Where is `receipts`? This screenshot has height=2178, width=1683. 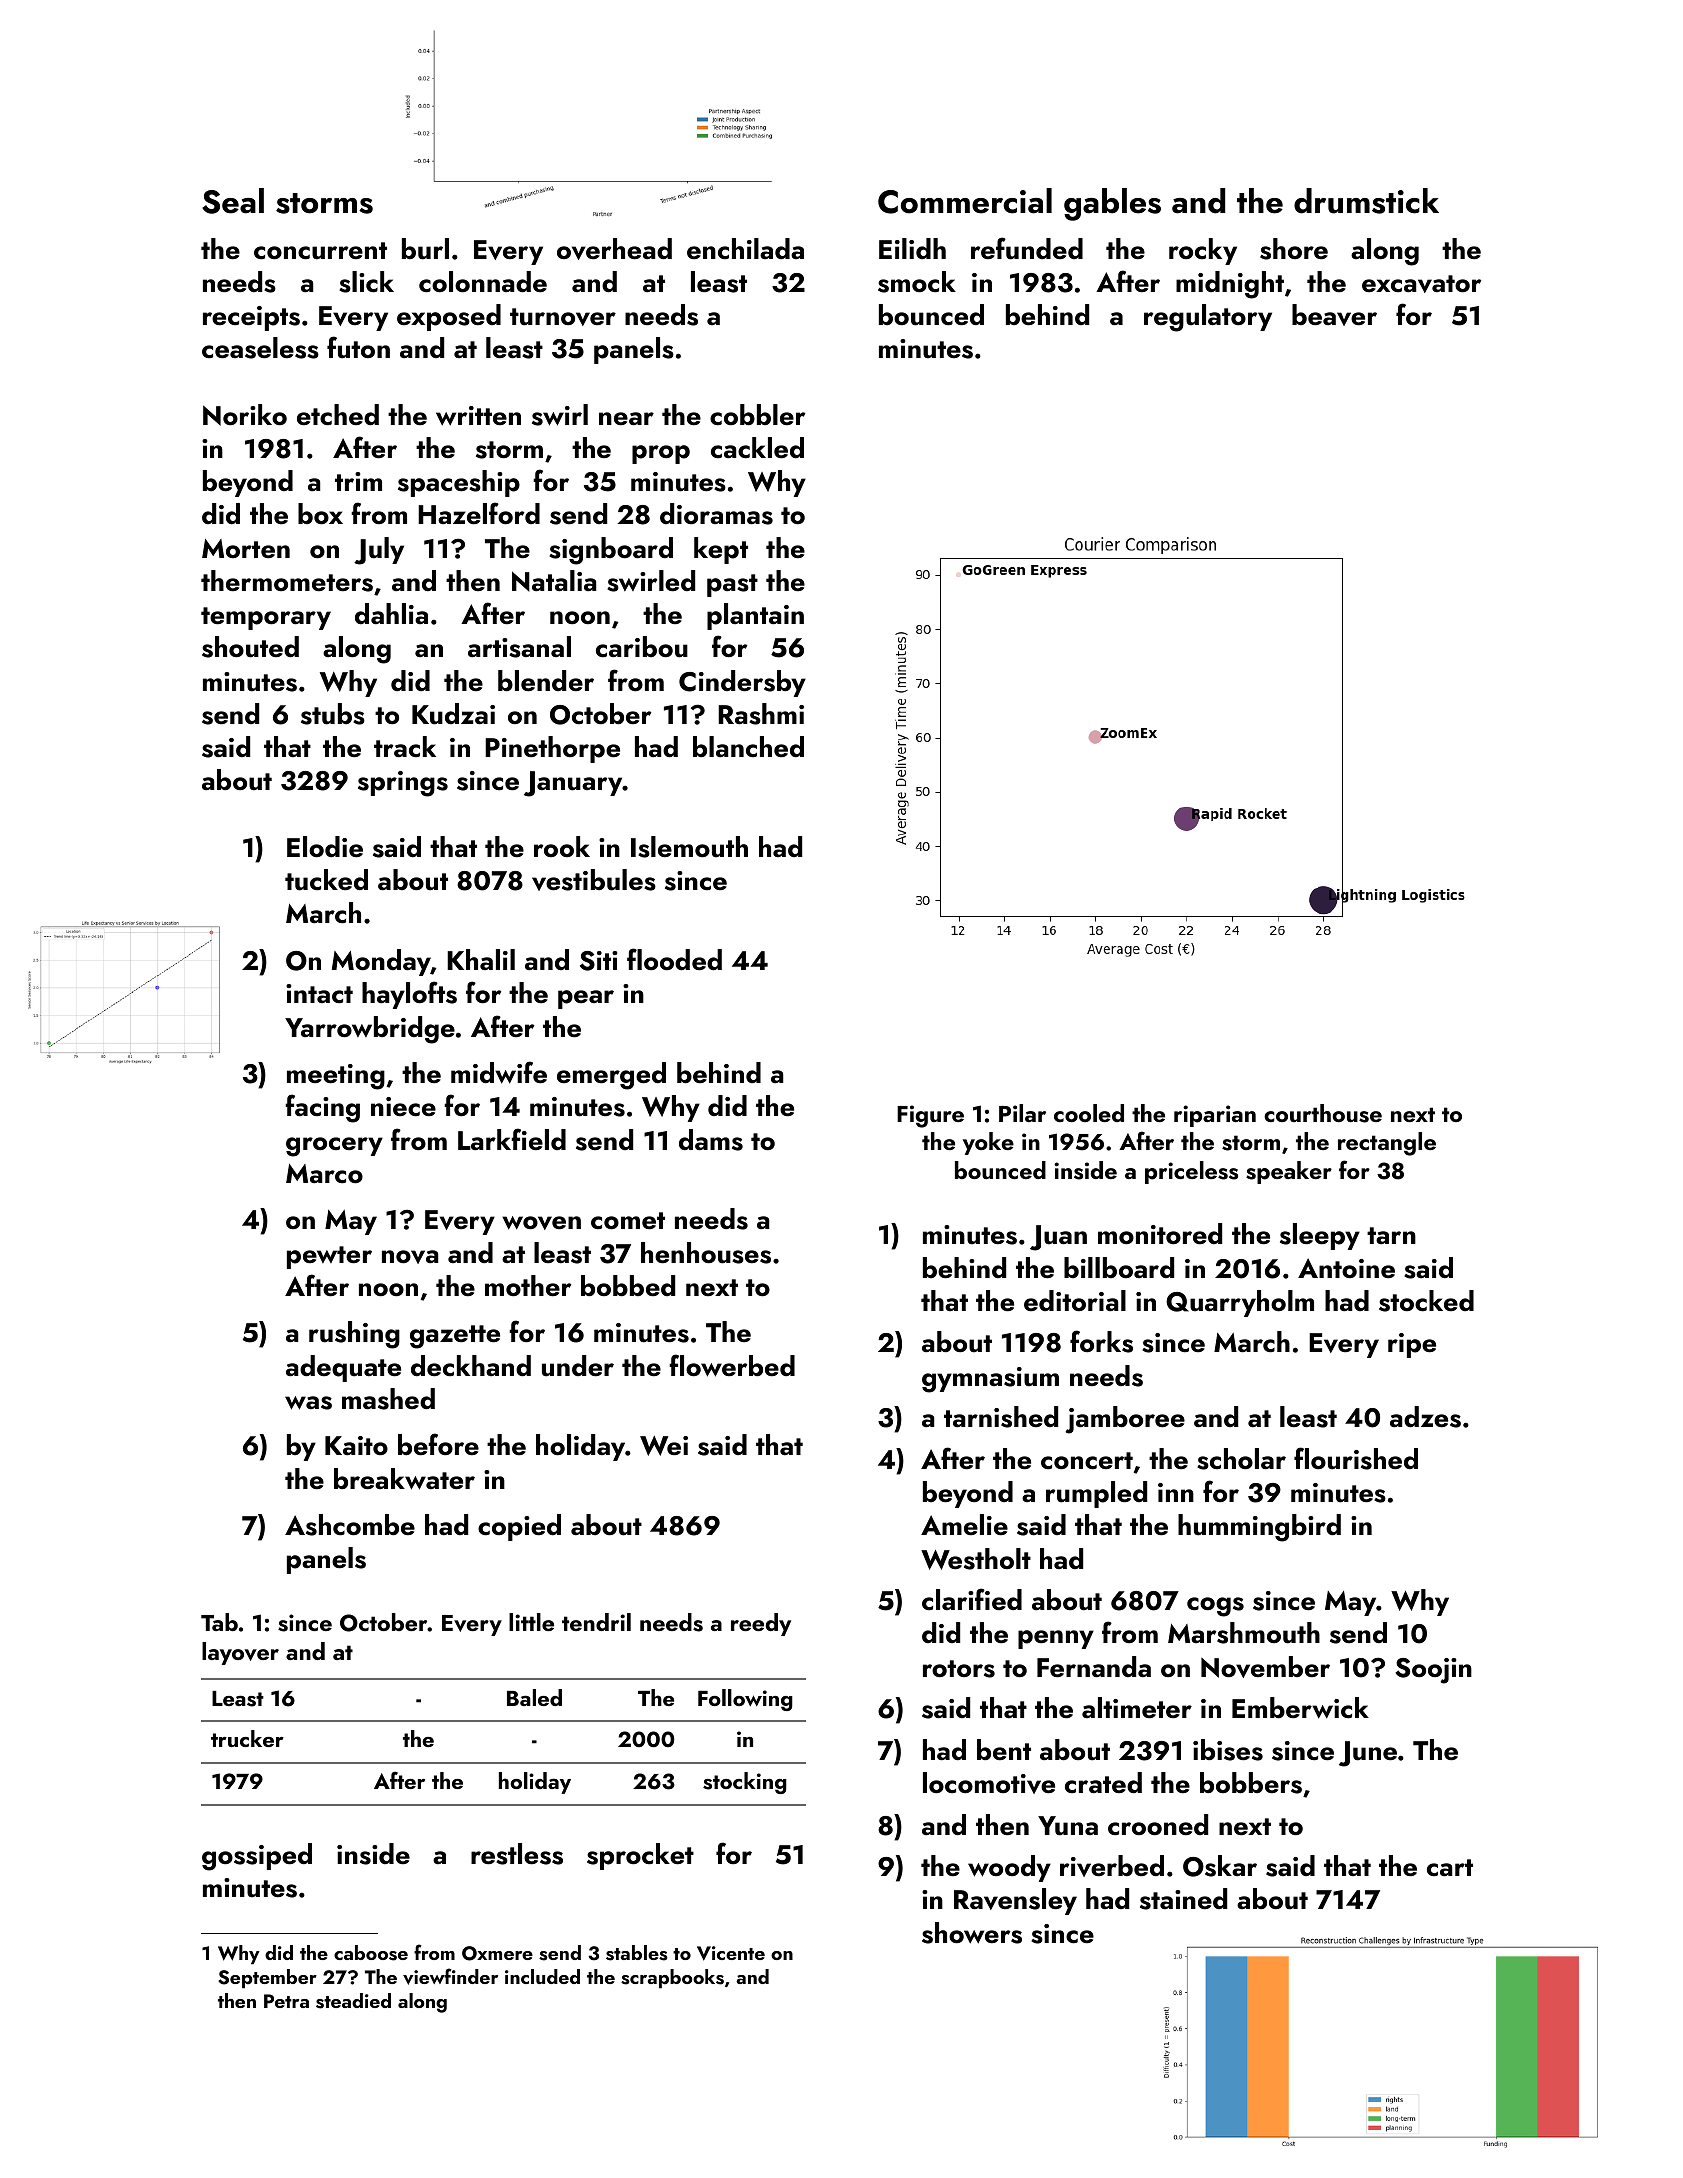
receipts is located at coordinates (251, 318).
